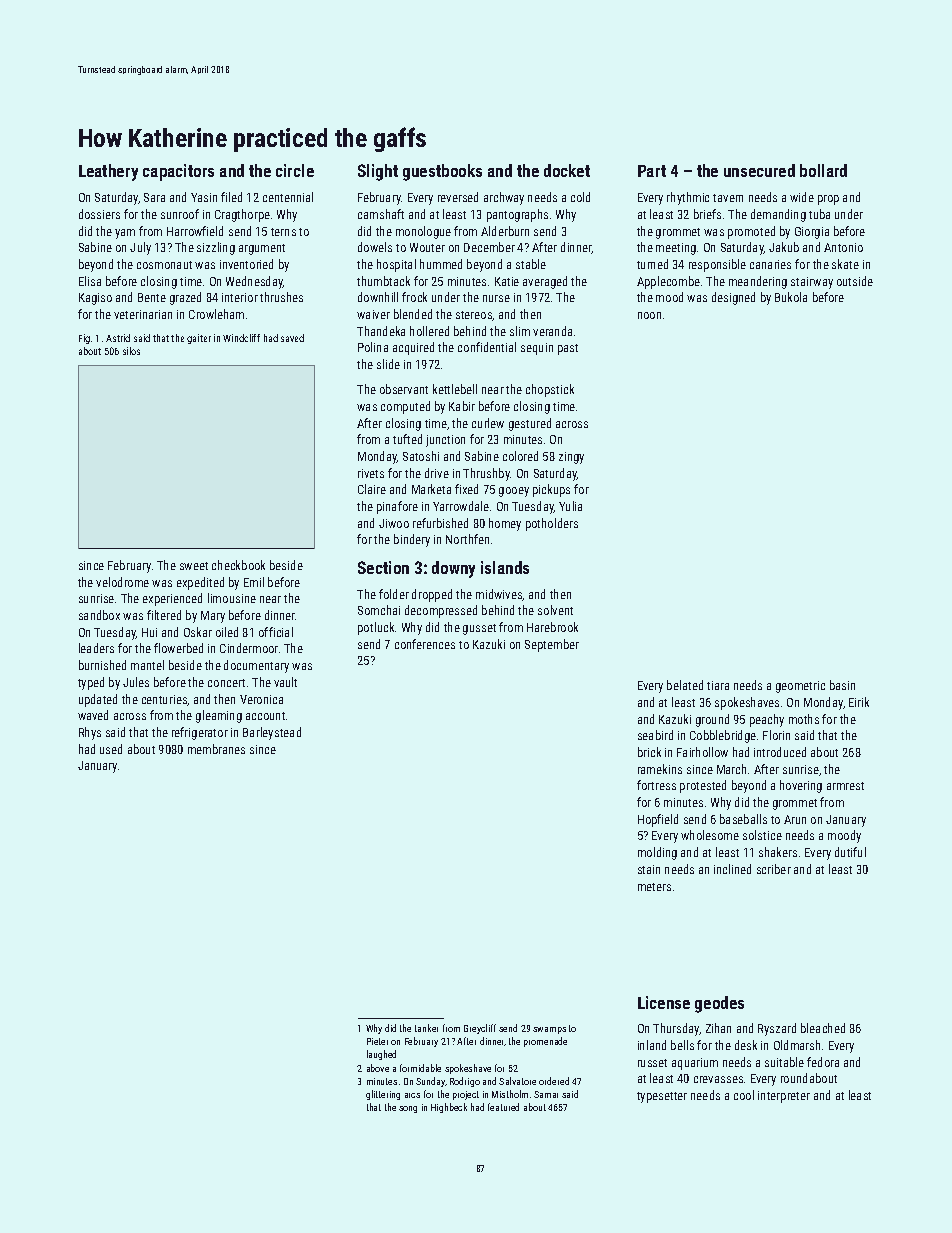 This document has height=1233, width=952. Describe the element at coordinates (373, 347) in the document. I see `Polina` at that location.
